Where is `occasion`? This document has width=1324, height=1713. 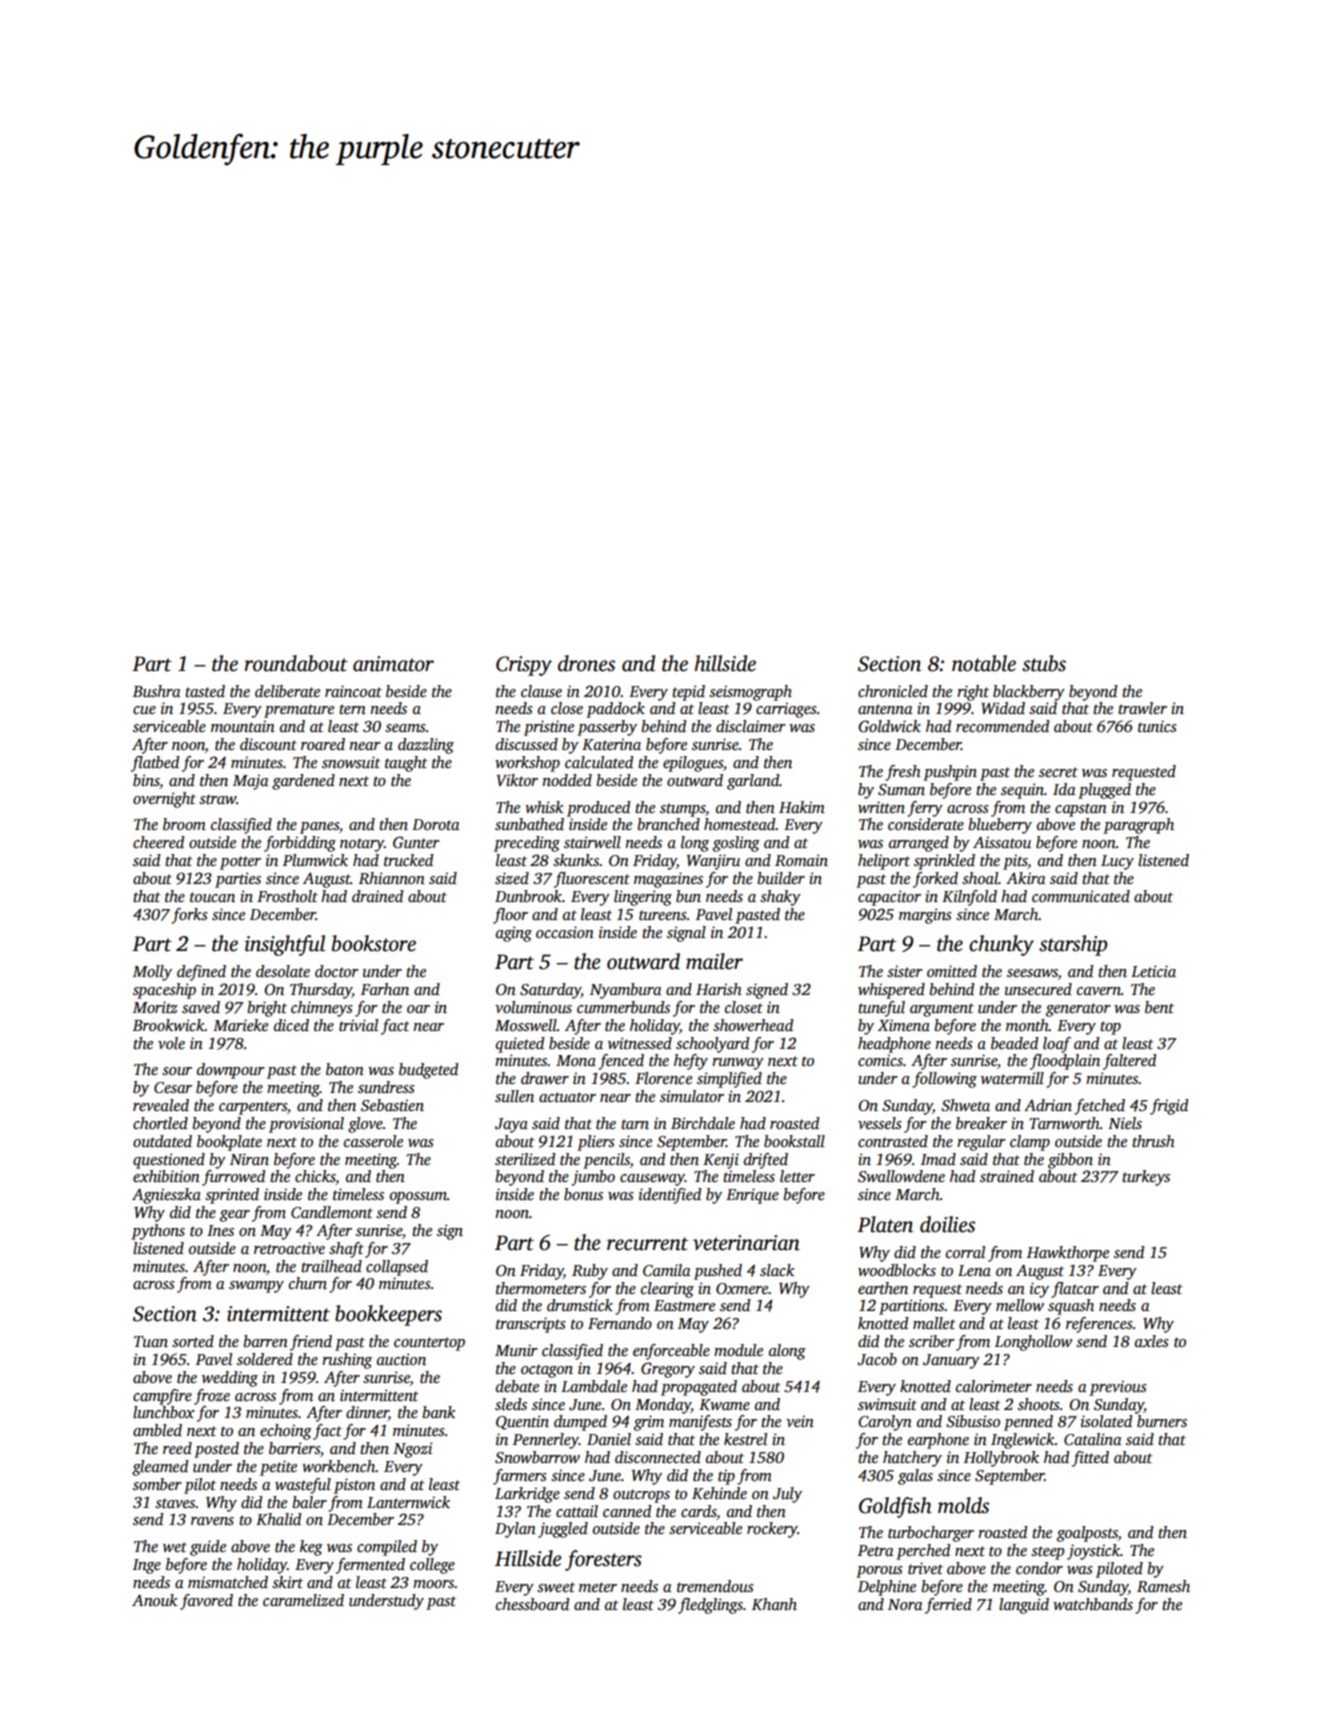
occasion is located at coordinates (565, 932).
